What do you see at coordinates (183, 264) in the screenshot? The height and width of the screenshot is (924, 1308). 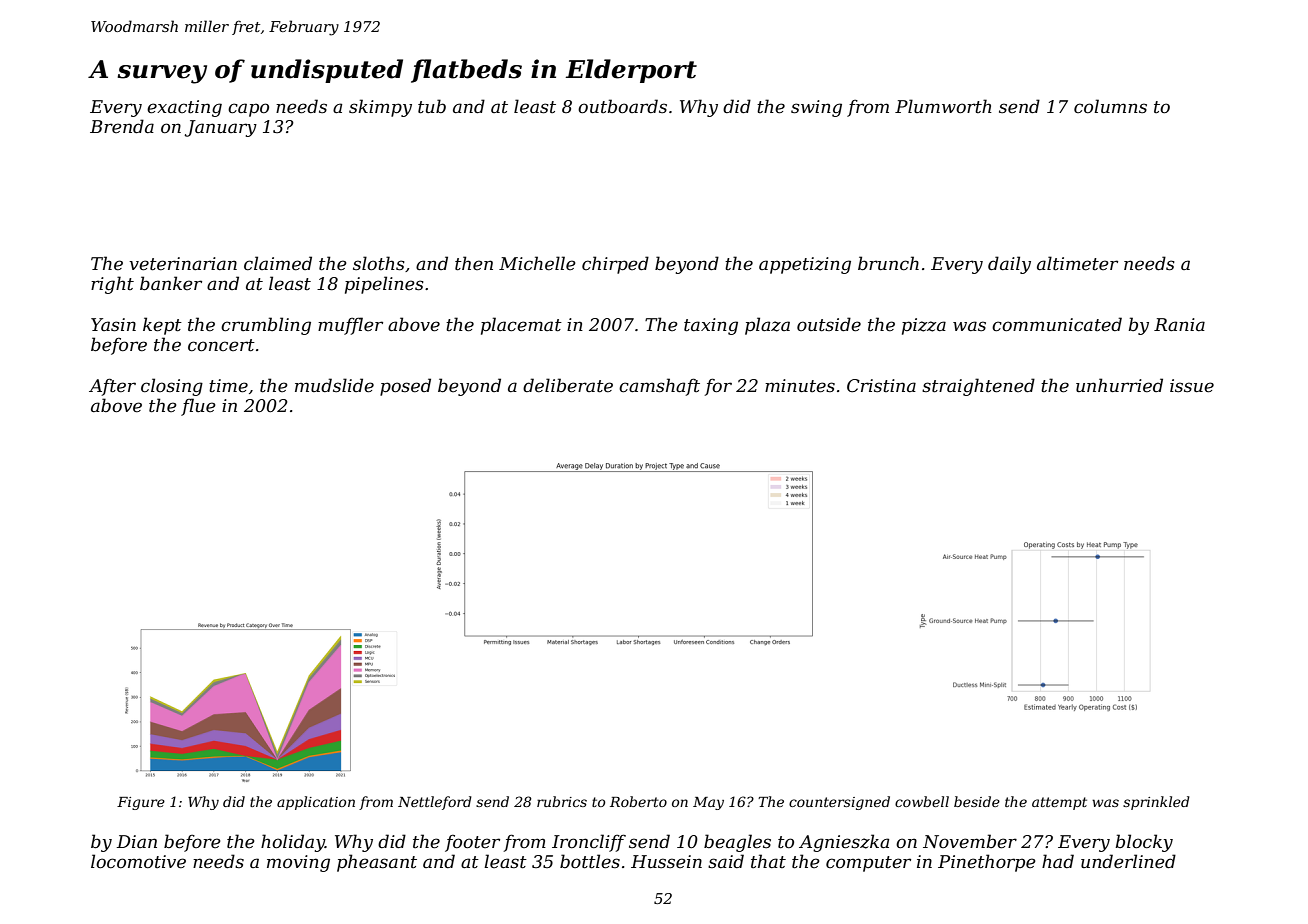 I see `veterinarian` at bounding box center [183, 264].
